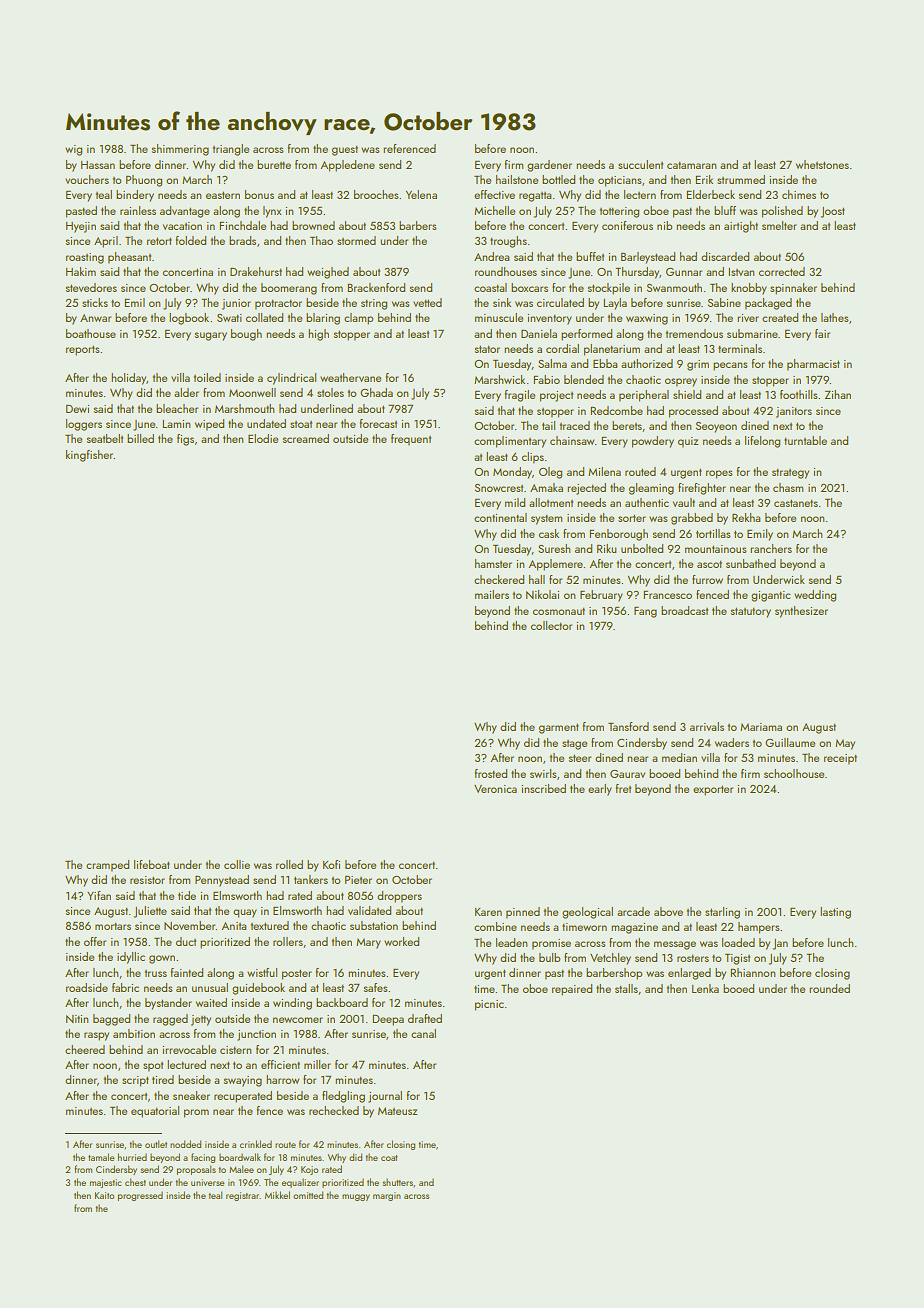  Describe the element at coordinates (815, 596) in the document. I see `wedding` at that location.
